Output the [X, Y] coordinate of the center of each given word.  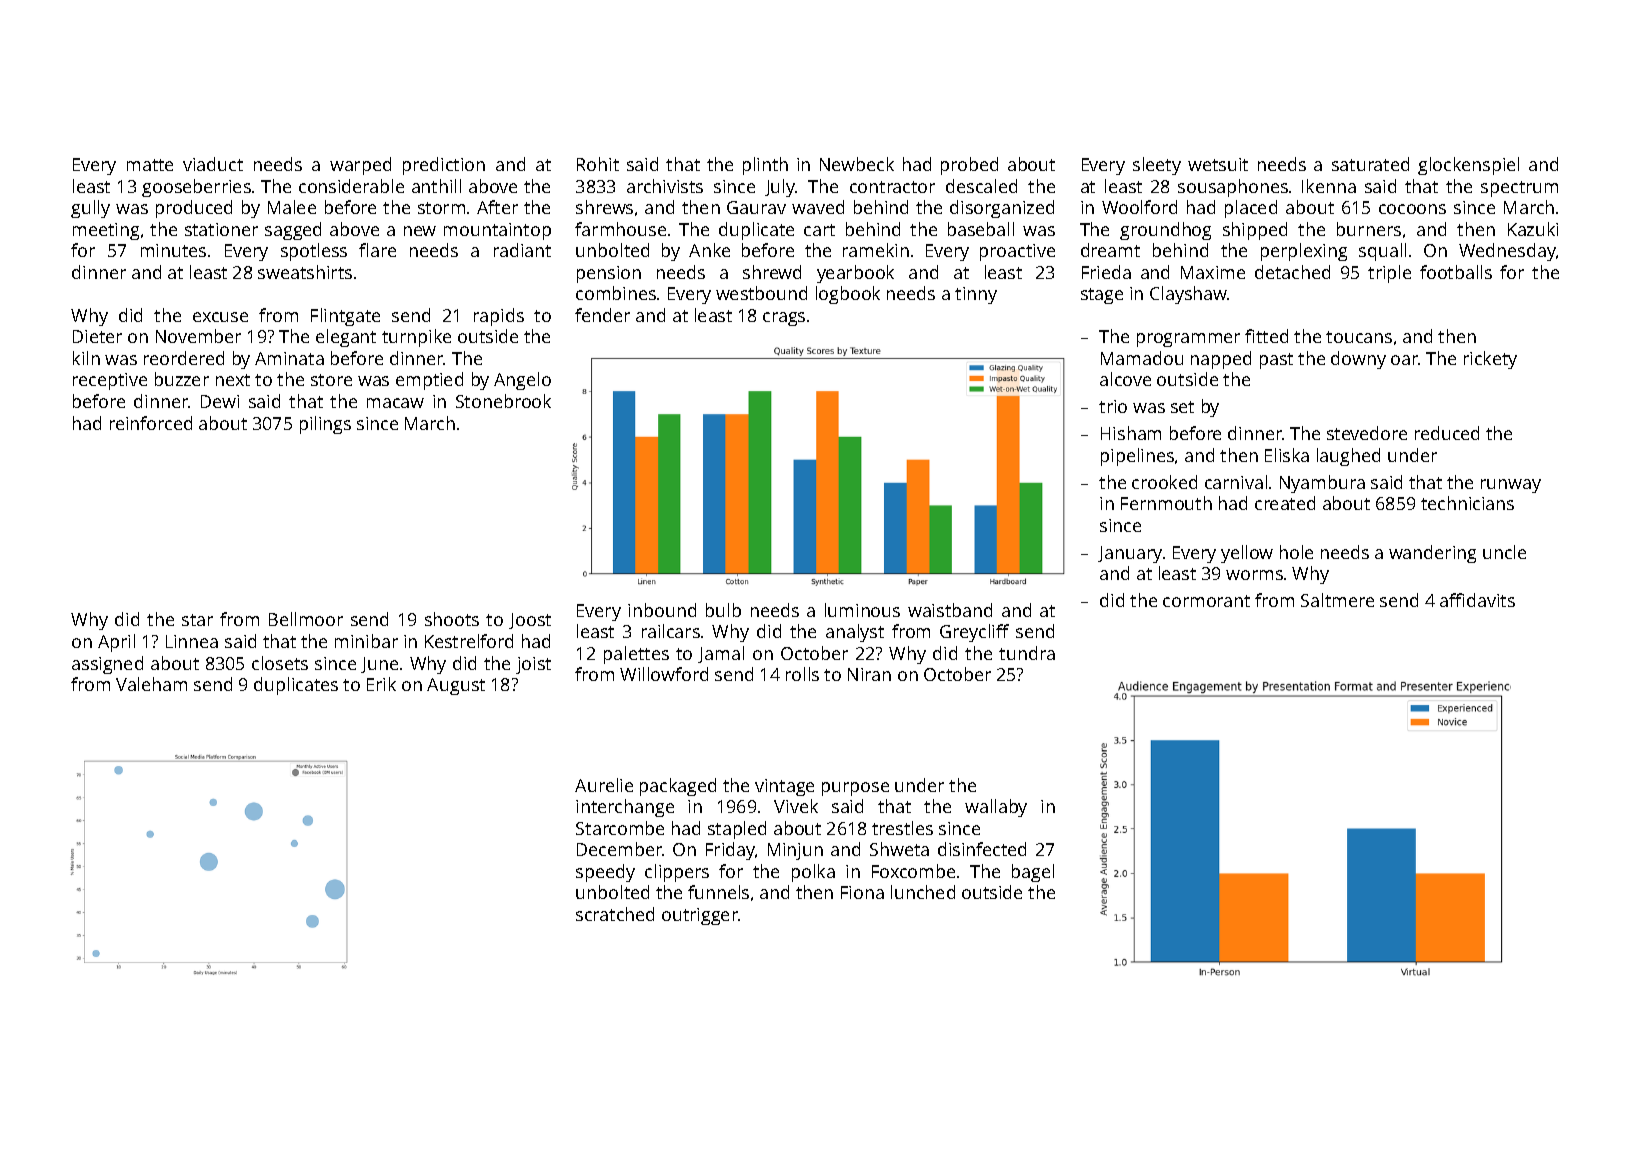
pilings [325, 425]
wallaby [996, 808]
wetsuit [1218, 164]
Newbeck [857, 164]
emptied [429, 381]
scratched [615, 914]
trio [1113, 406]
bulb [723, 610]
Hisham [1131, 433]
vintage [784, 787]
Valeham [151, 684]
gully [90, 209]
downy [1358, 360]
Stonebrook [503, 401]
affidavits [1477, 600]
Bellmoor [306, 619]
